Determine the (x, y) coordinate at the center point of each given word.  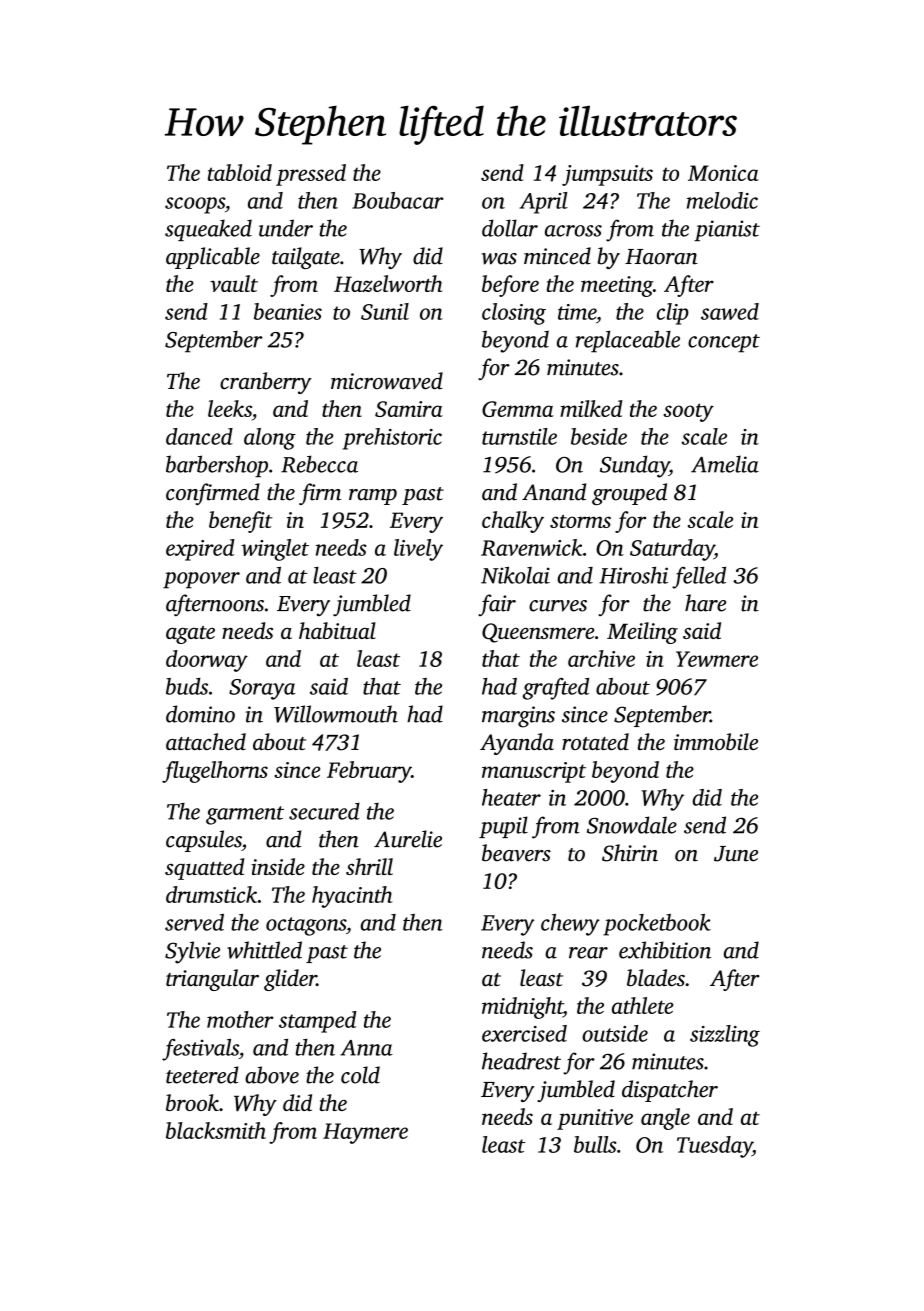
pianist (727, 230)
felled (699, 577)
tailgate (306, 258)
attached (206, 741)
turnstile (519, 436)
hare (705, 603)
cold (360, 1075)
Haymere (365, 1133)
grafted (556, 689)
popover (201, 580)
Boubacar (398, 200)
